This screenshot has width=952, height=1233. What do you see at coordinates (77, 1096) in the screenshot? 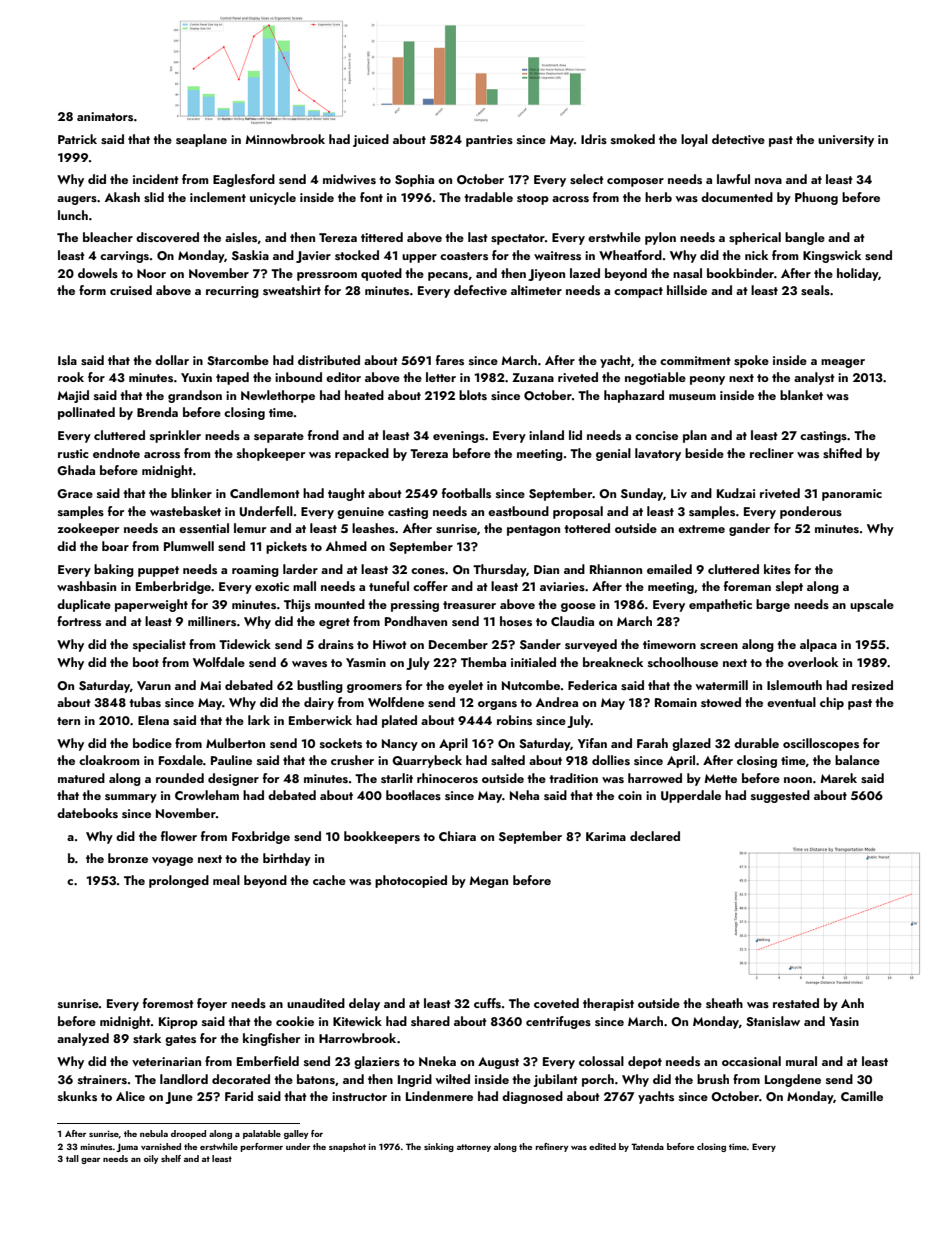
I see `skunks` at bounding box center [77, 1096].
